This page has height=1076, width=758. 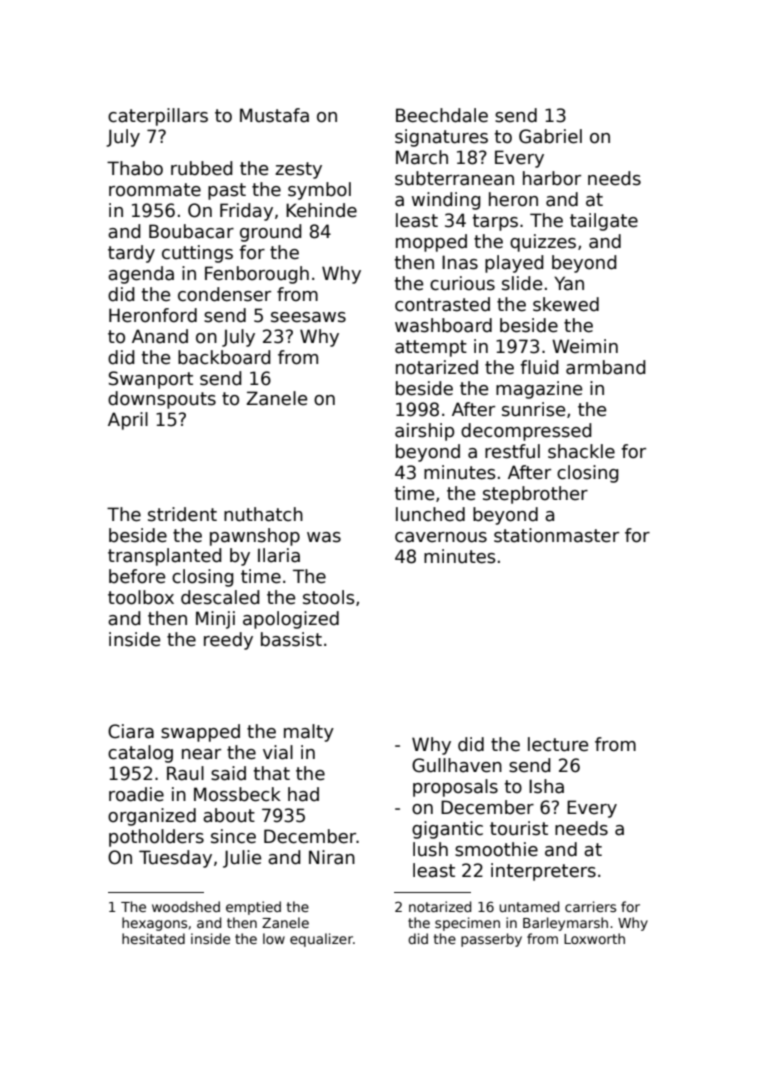 I want to click on backboard, so click(x=224, y=357).
